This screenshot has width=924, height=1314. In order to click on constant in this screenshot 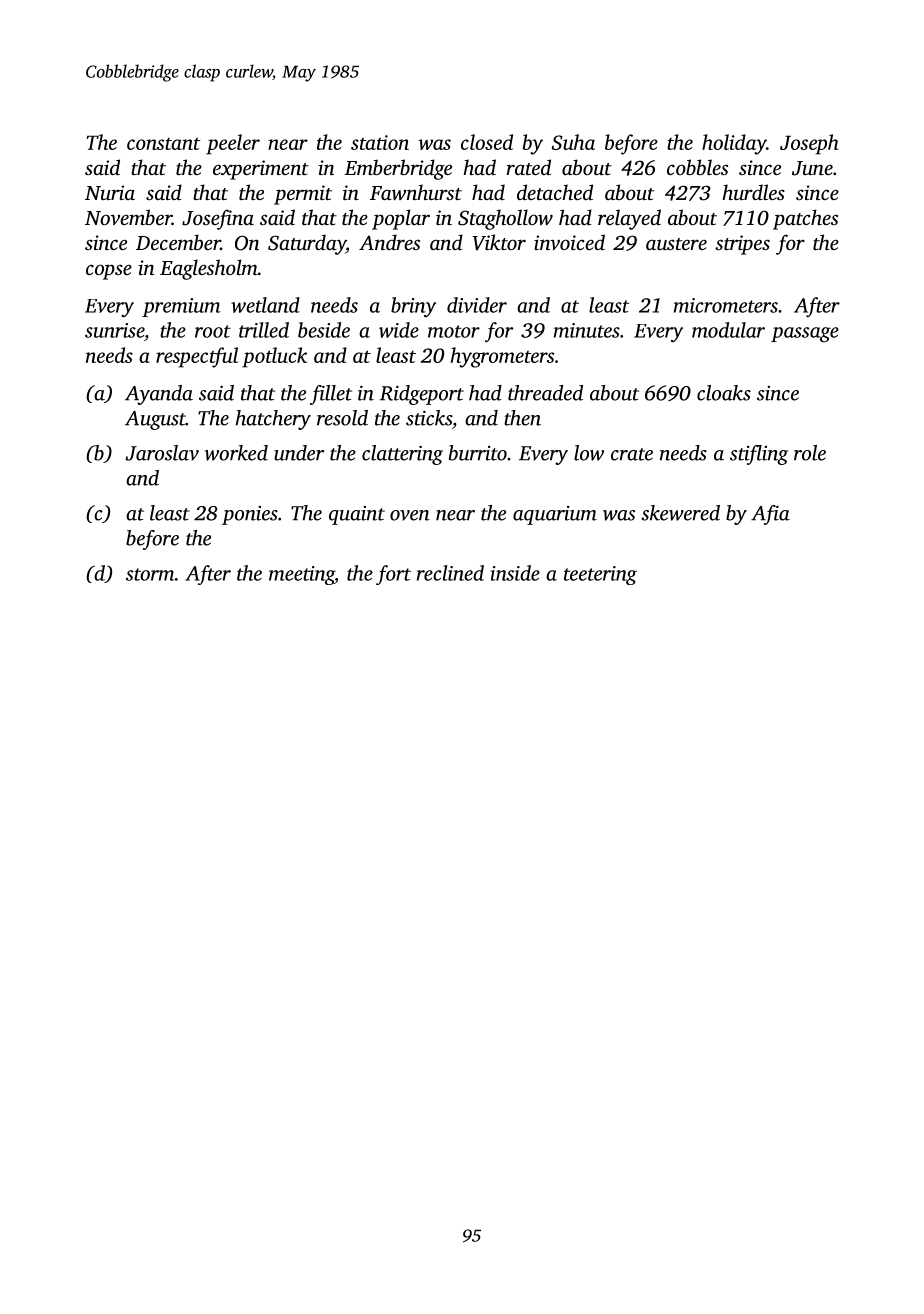, I will do `click(164, 143)`.
